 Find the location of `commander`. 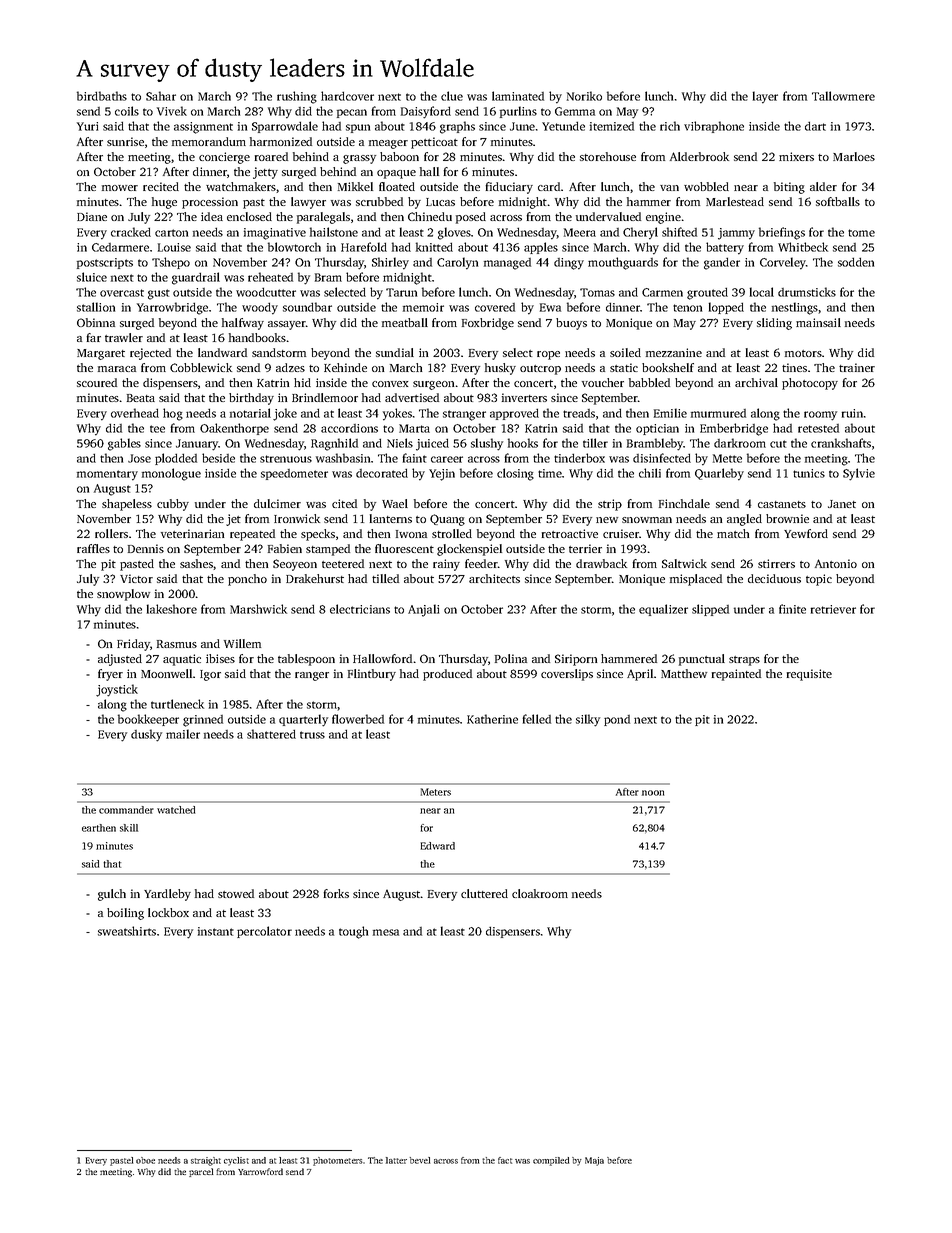

commander is located at coordinates (126, 810).
